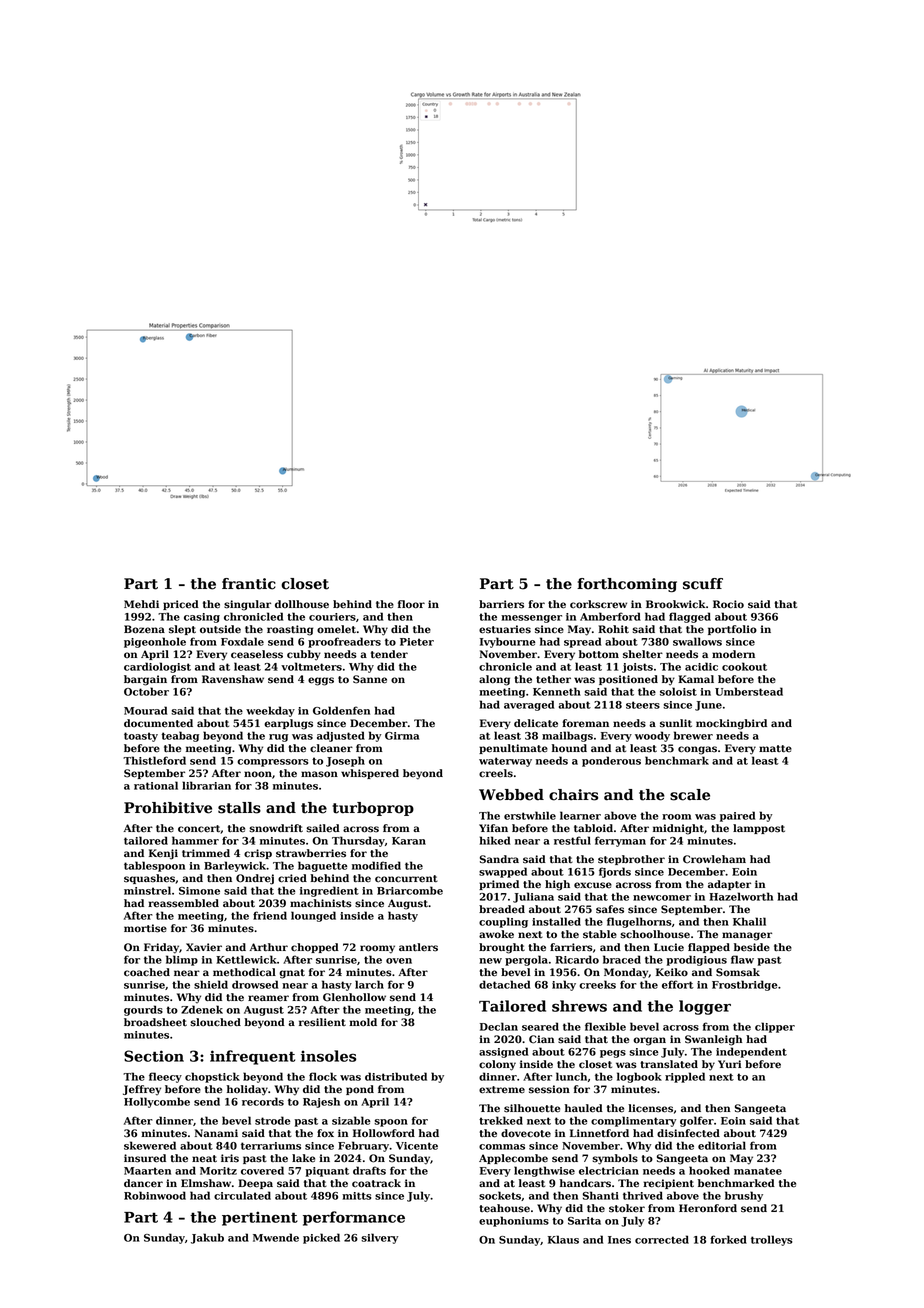  What do you see at coordinates (775, 1027) in the screenshot?
I see `clipper` at bounding box center [775, 1027].
